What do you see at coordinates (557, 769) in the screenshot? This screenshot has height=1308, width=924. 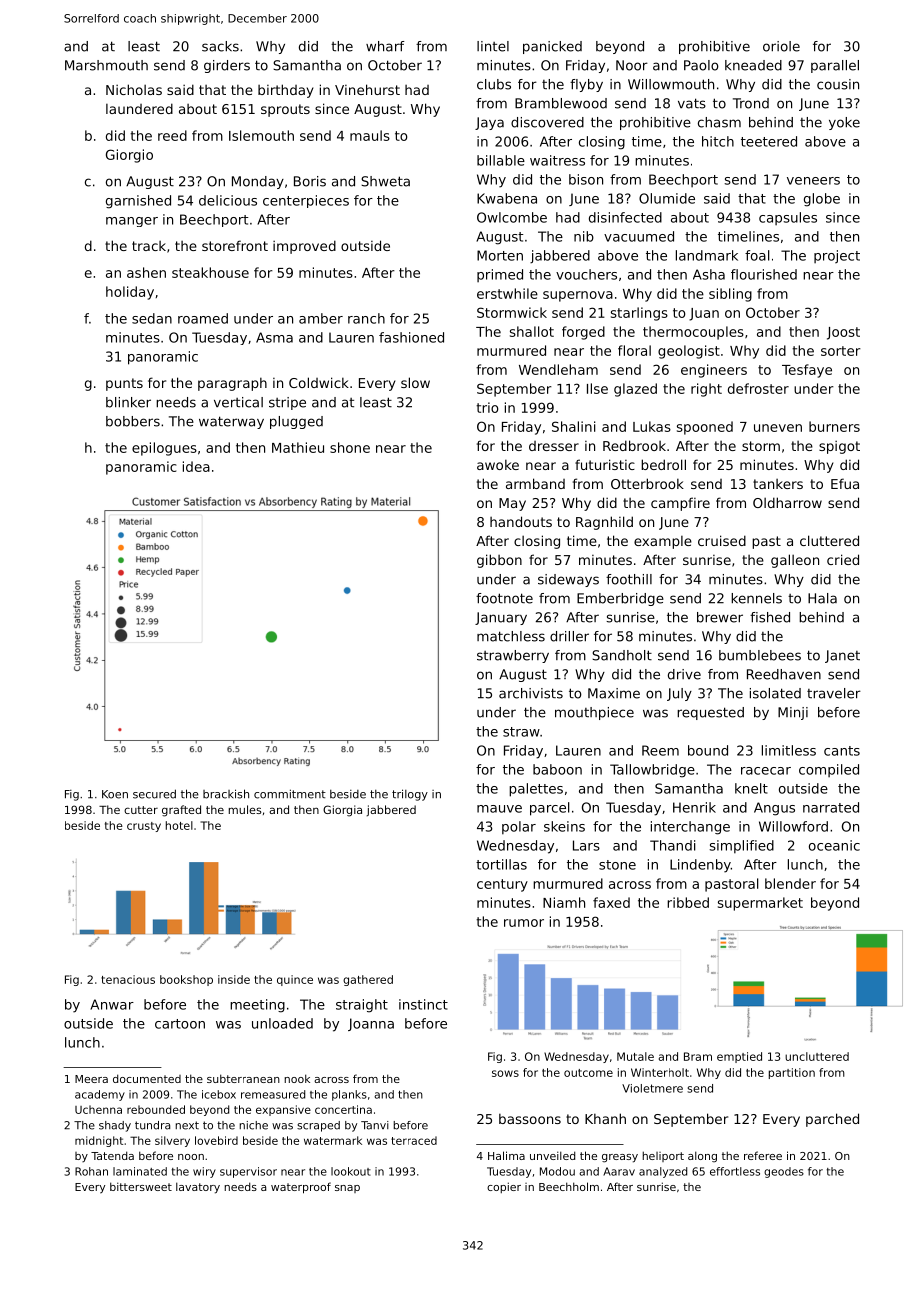 I see `baboon` at bounding box center [557, 769].
